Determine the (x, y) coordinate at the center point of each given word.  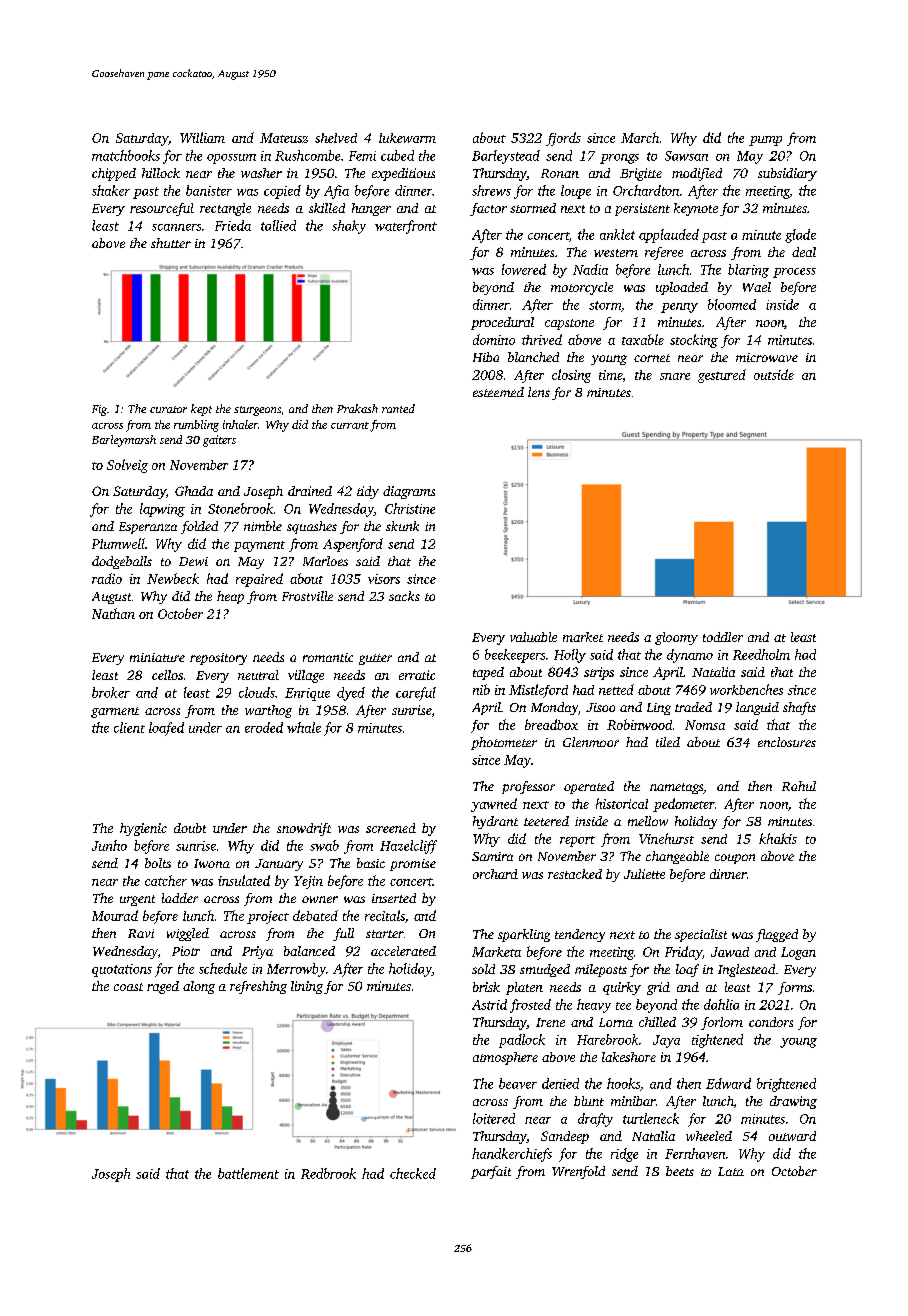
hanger (371, 209)
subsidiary (787, 174)
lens (539, 392)
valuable (533, 637)
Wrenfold (578, 1172)
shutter (171, 243)
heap (230, 597)
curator (168, 409)
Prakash (357, 408)
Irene (550, 1022)
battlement (248, 1173)
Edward (728, 1083)
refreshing (258, 987)
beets (680, 1171)
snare (675, 376)
